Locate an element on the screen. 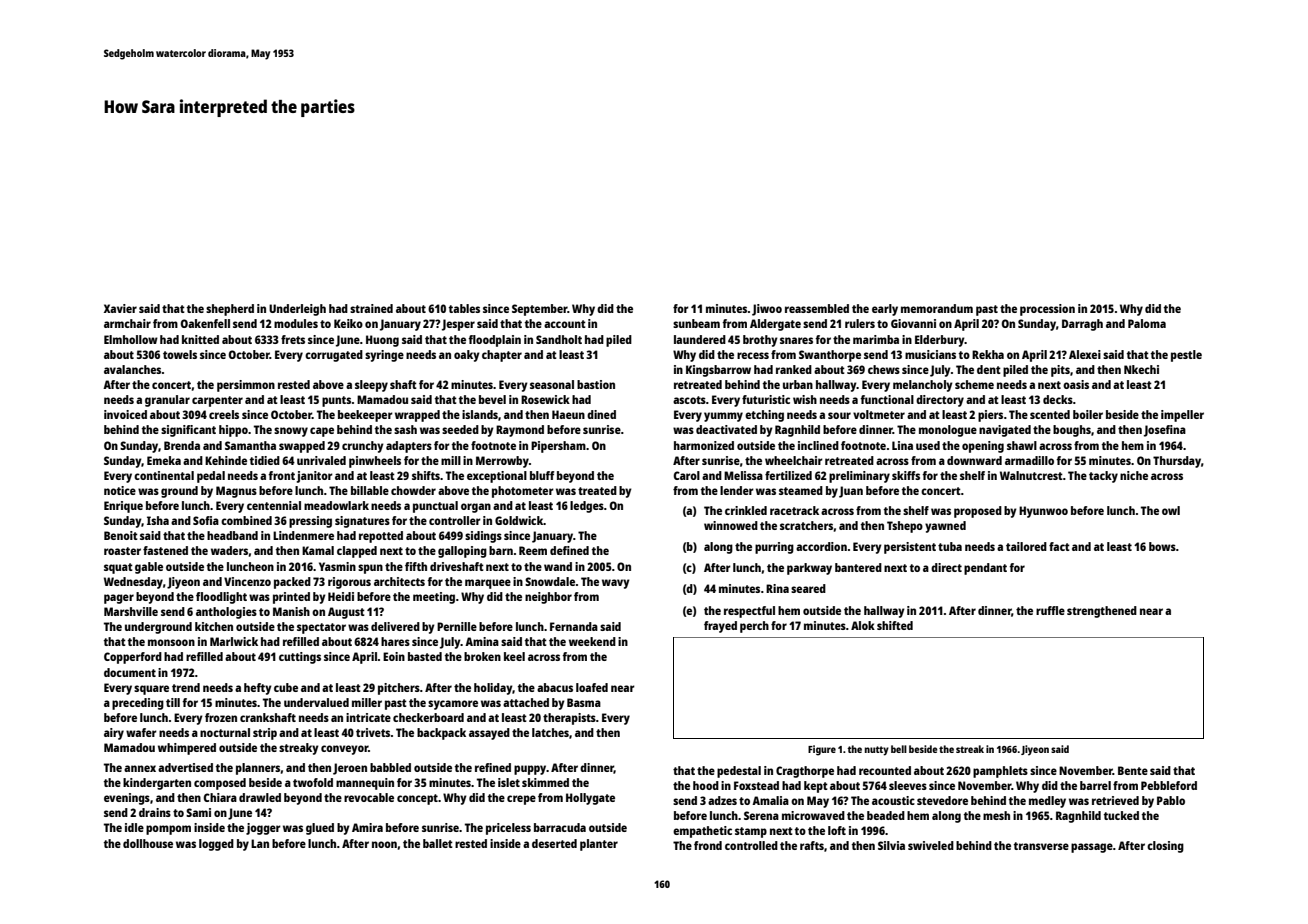 The image size is (1308, 924). packed is located at coordinates (292, 583).
